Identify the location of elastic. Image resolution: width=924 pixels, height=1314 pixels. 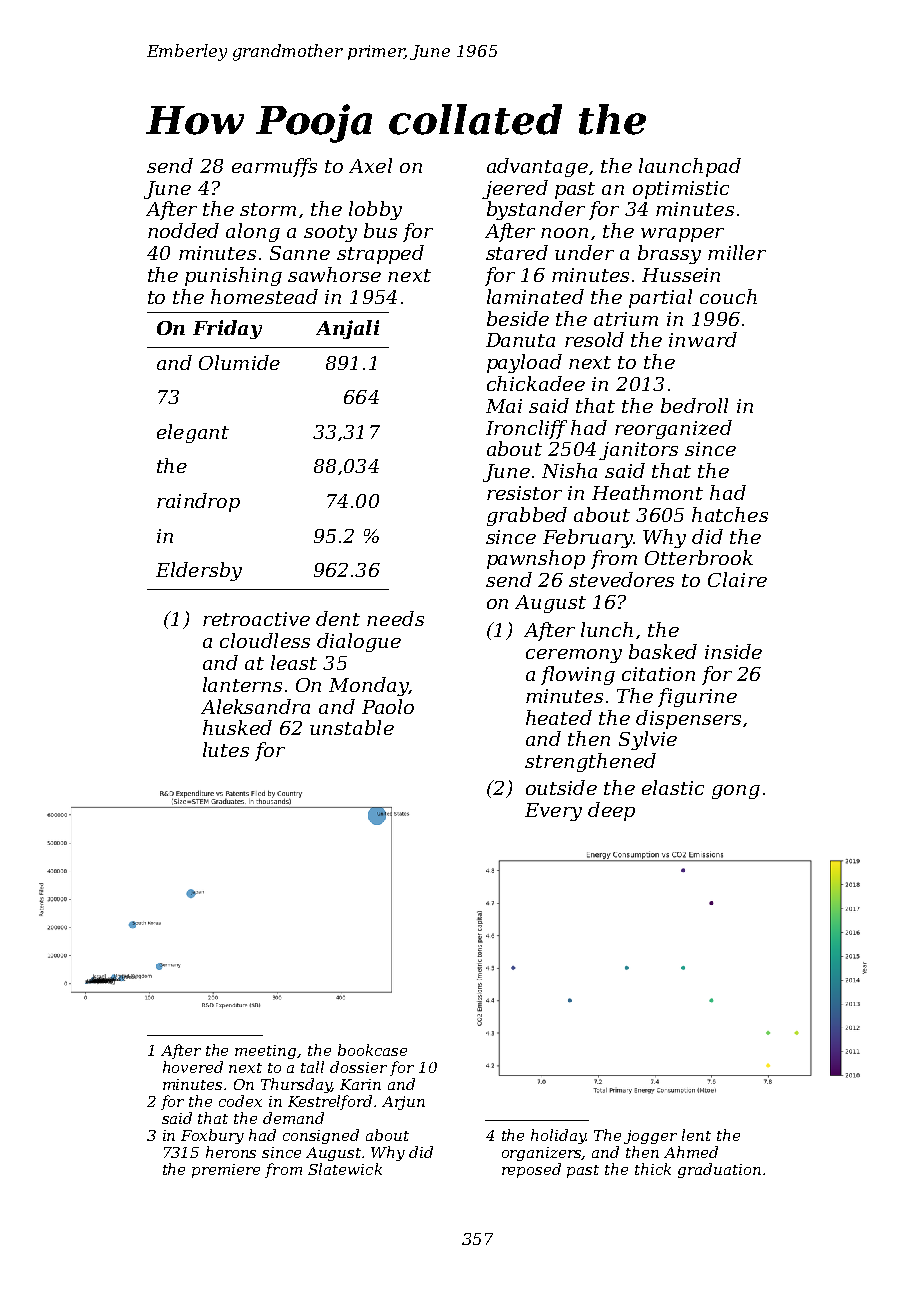
(673, 787).
